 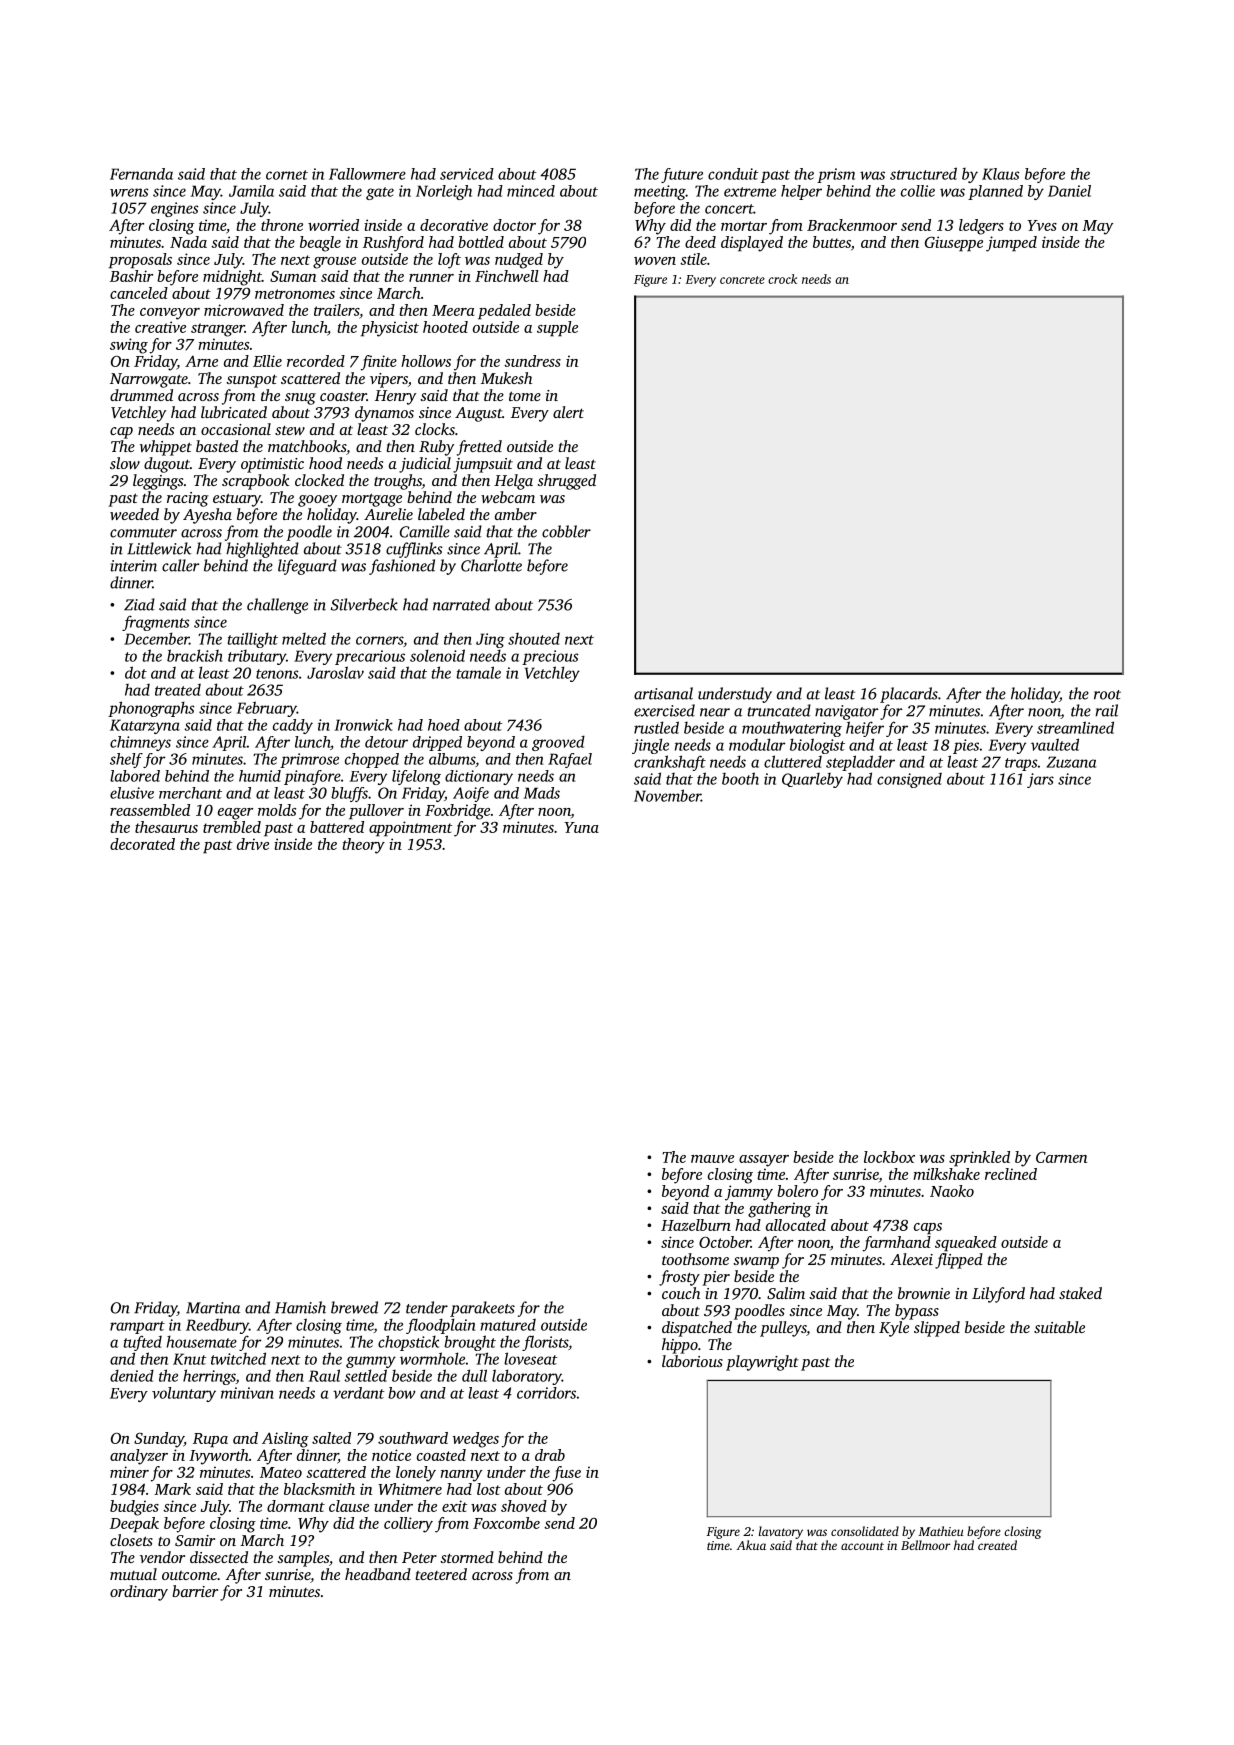 What do you see at coordinates (370, 657) in the image?
I see `precarious` at bounding box center [370, 657].
